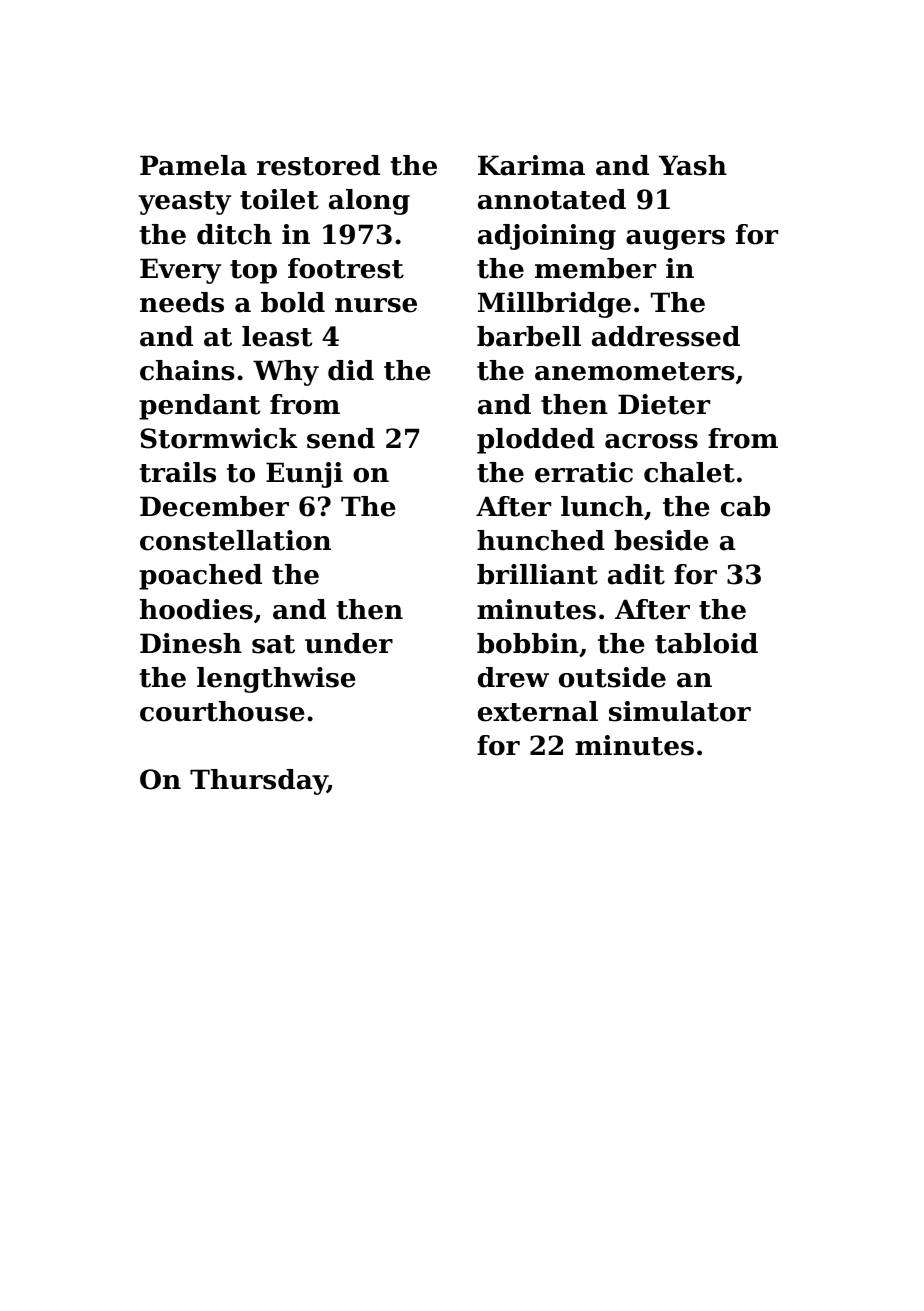  I want to click on restored, so click(318, 165).
